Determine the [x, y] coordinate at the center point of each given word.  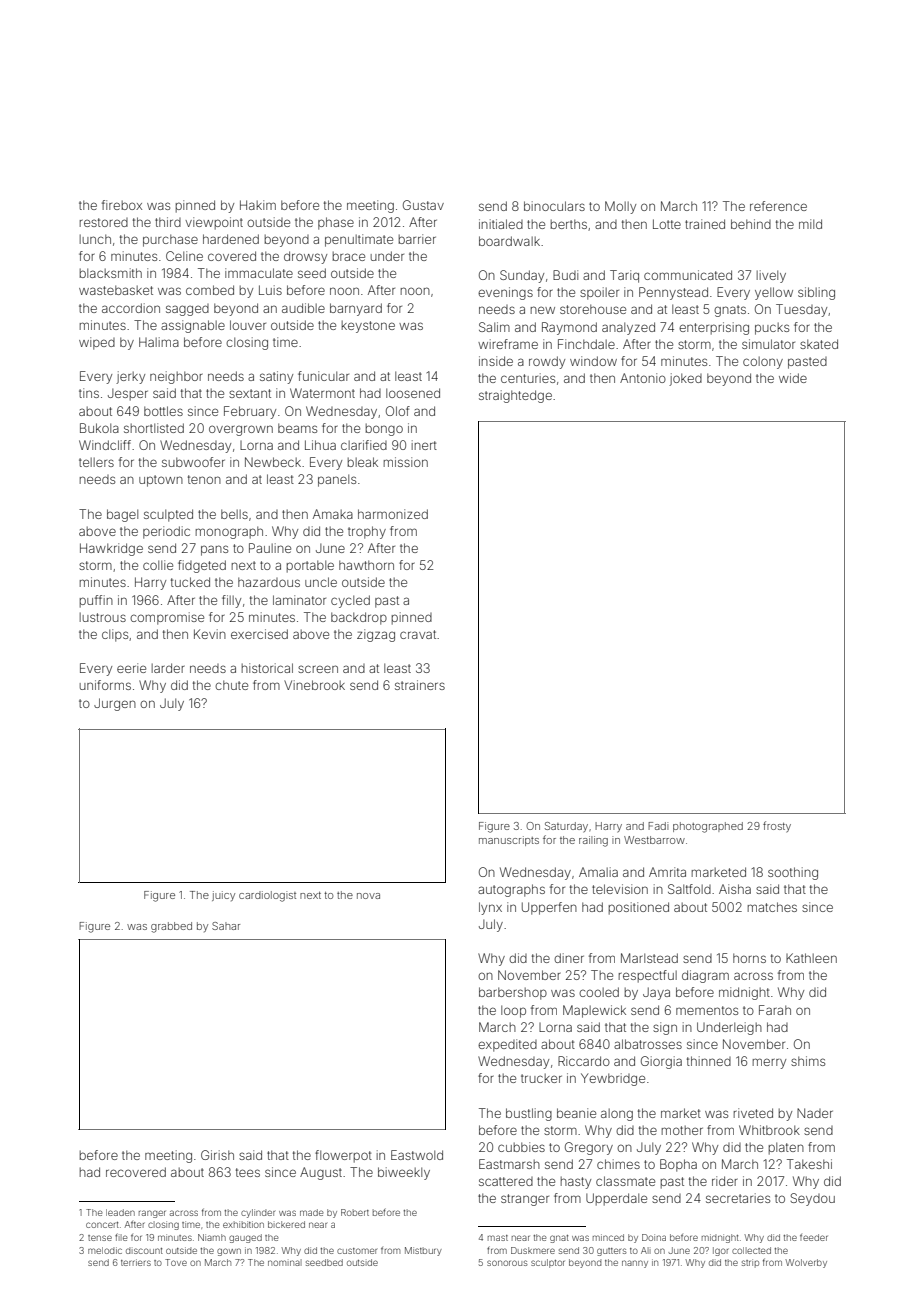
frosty [777, 826]
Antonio [643, 378]
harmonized [393, 514]
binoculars [554, 206]
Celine [184, 256]
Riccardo [584, 1061]
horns [749, 958]
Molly [620, 207]
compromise [167, 618]
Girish [217, 1155]
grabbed [171, 927]
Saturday [566, 827]
